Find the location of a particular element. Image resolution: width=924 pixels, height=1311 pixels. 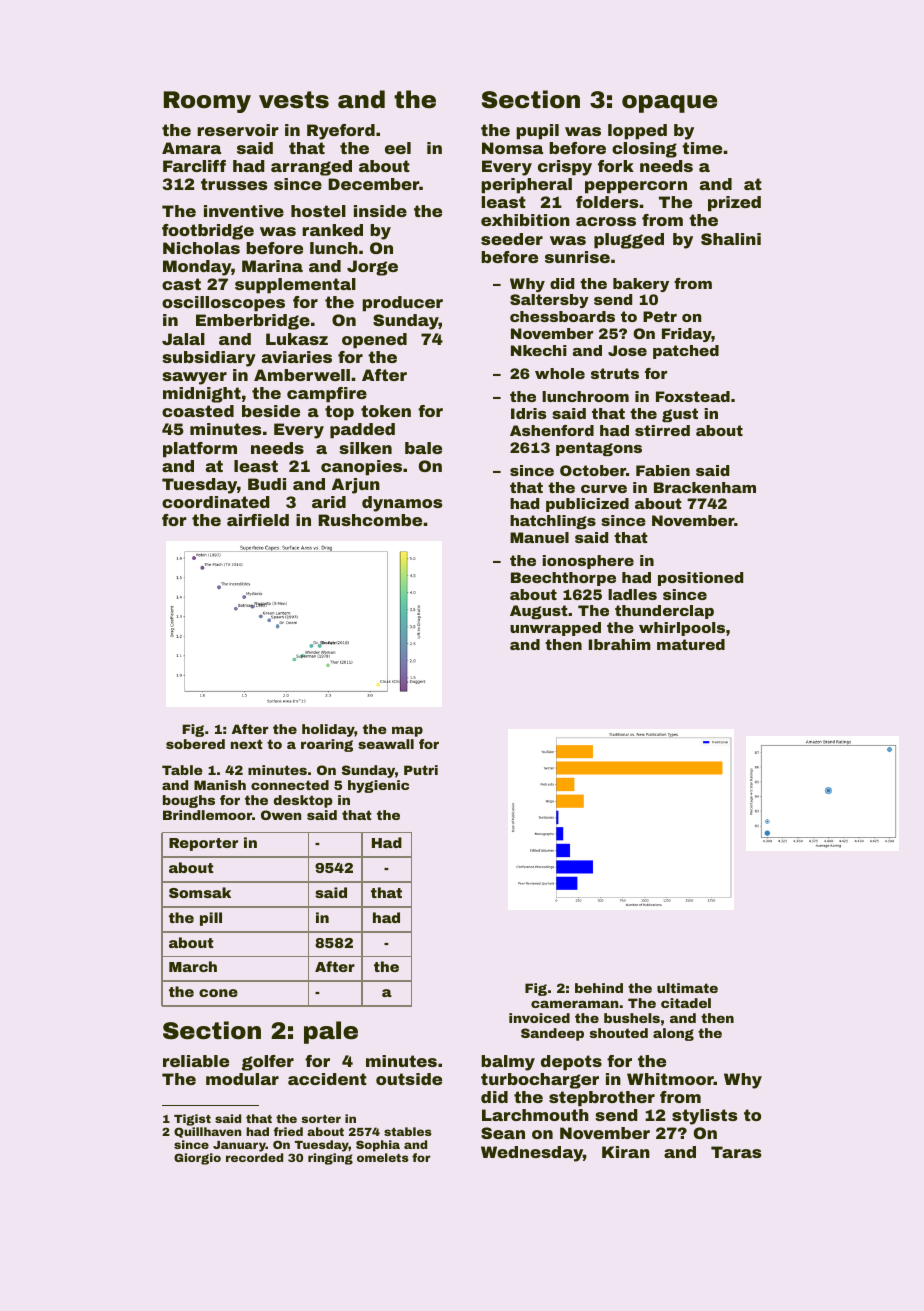

chessboards is located at coordinates (562, 316).
